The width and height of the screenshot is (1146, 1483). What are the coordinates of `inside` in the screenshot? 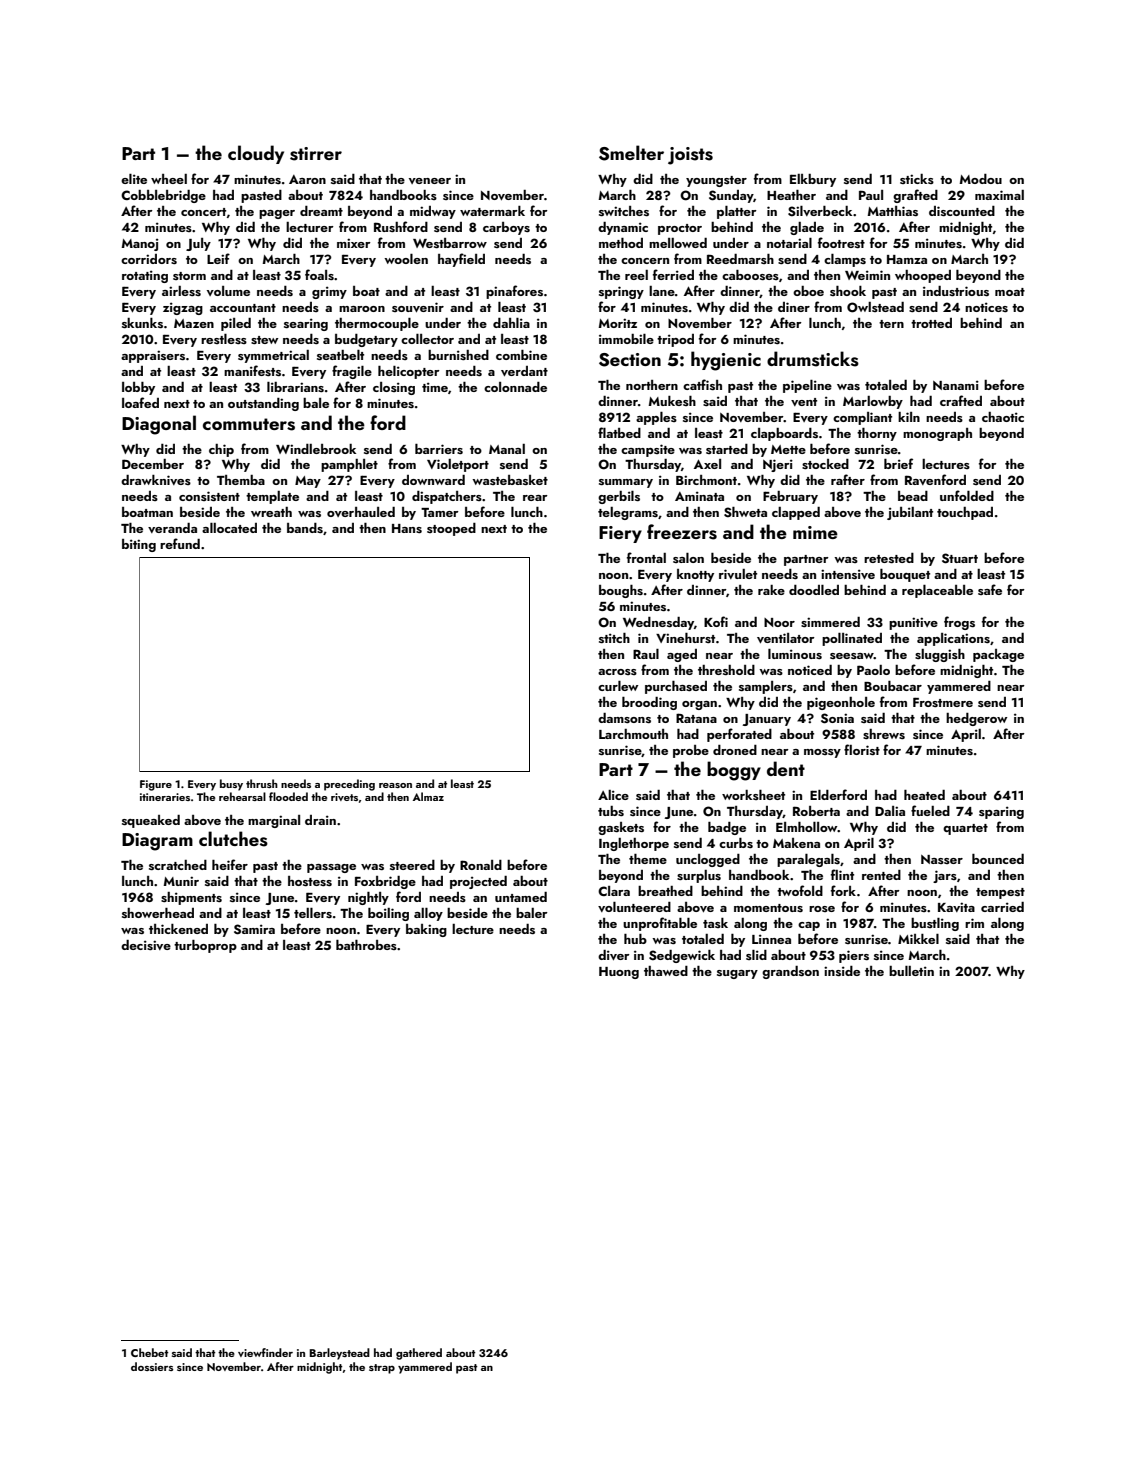 It's located at (842, 971).
